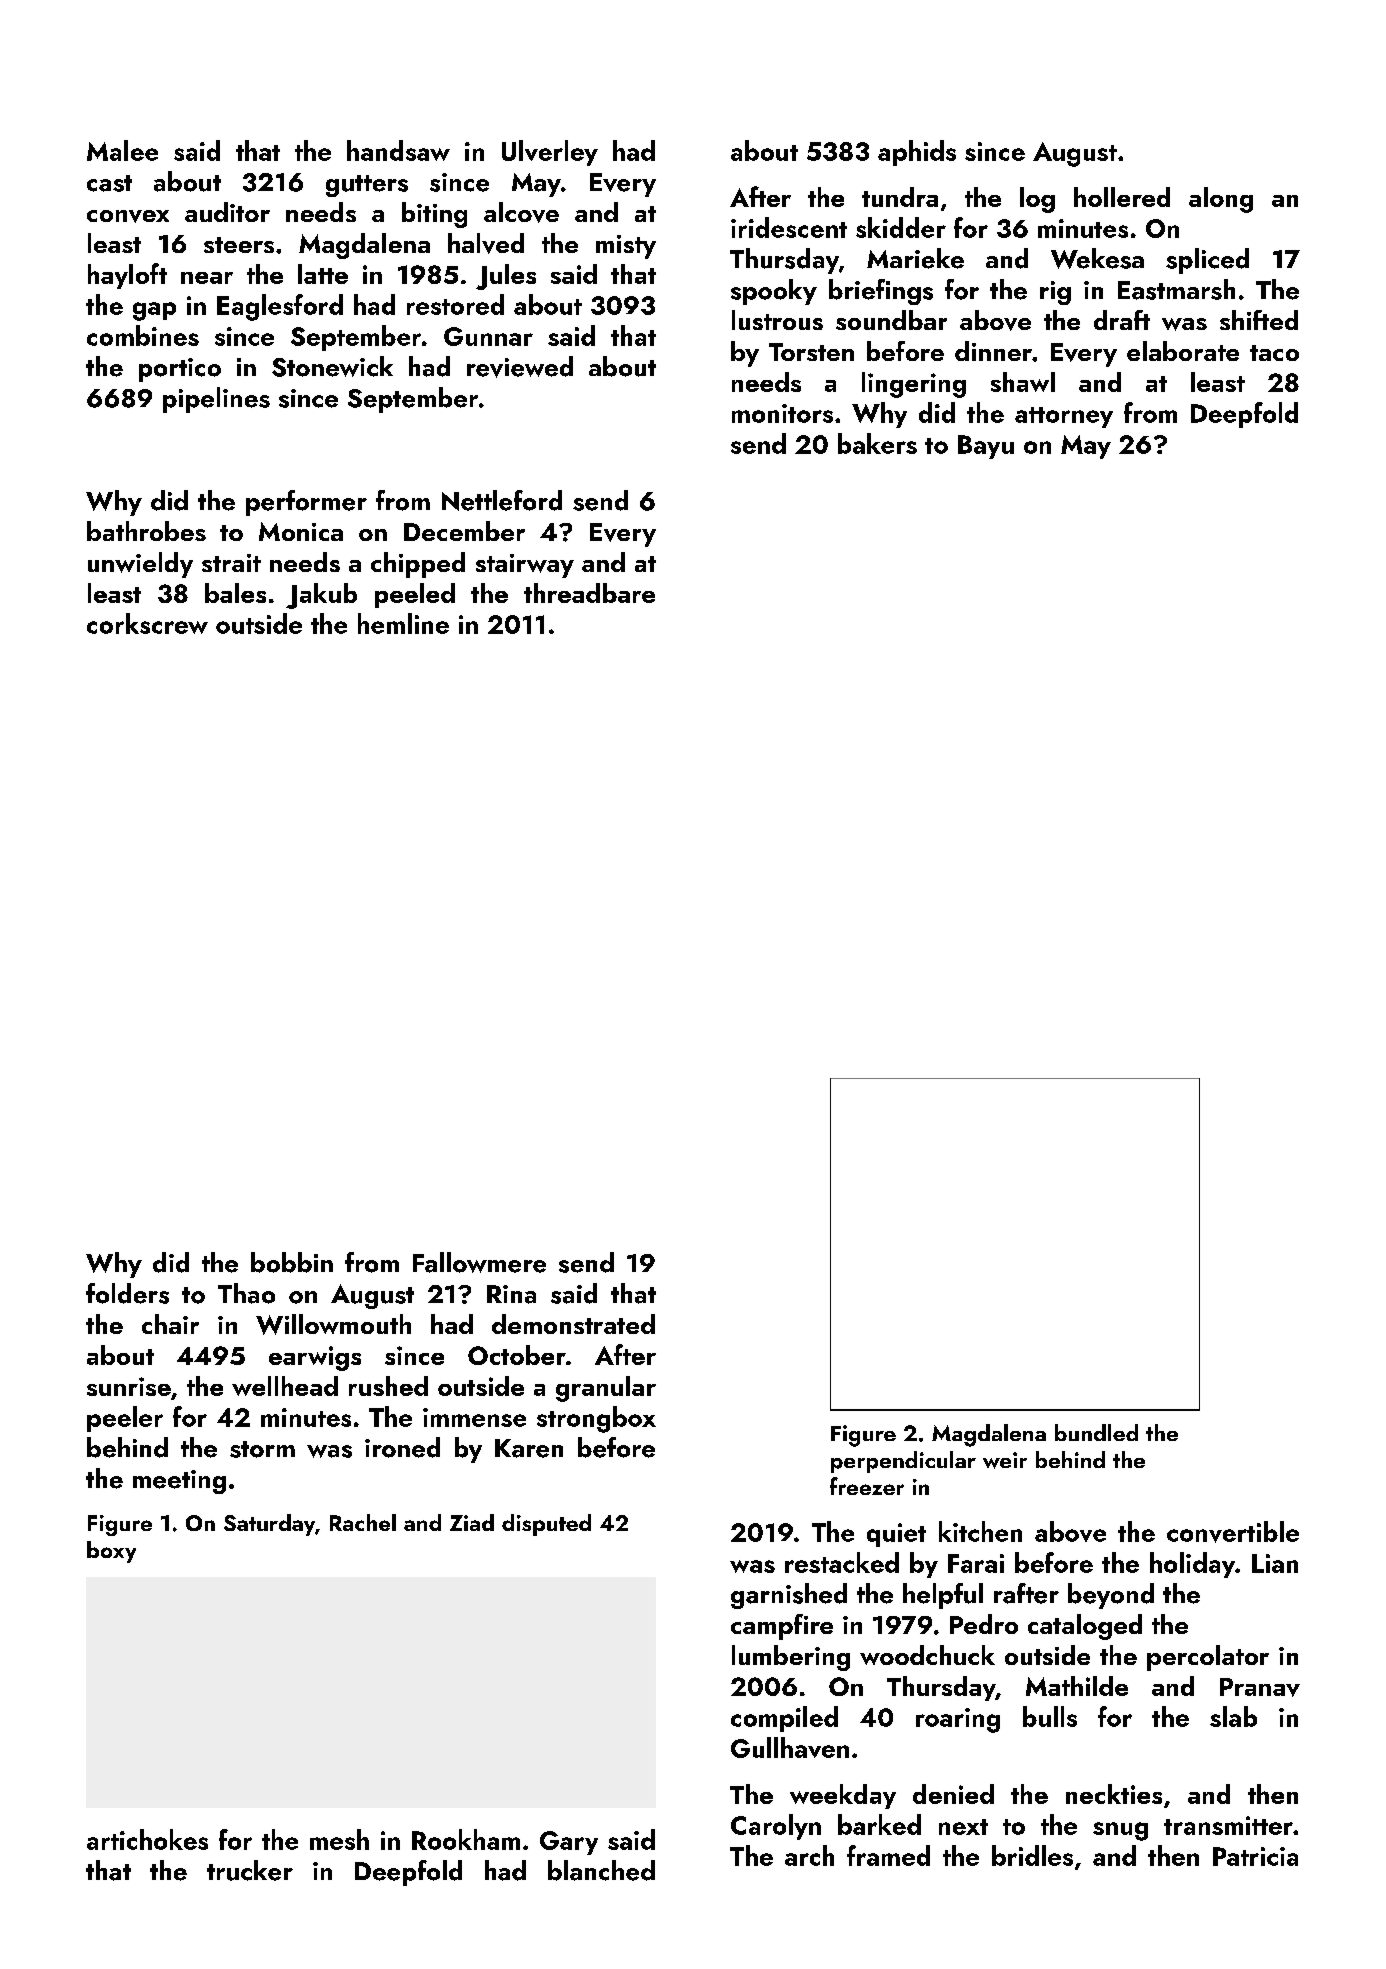 Image resolution: width=1386 pixels, height=1969 pixels. What do you see at coordinates (1096, 1432) in the page?
I see `bundled` at bounding box center [1096, 1432].
